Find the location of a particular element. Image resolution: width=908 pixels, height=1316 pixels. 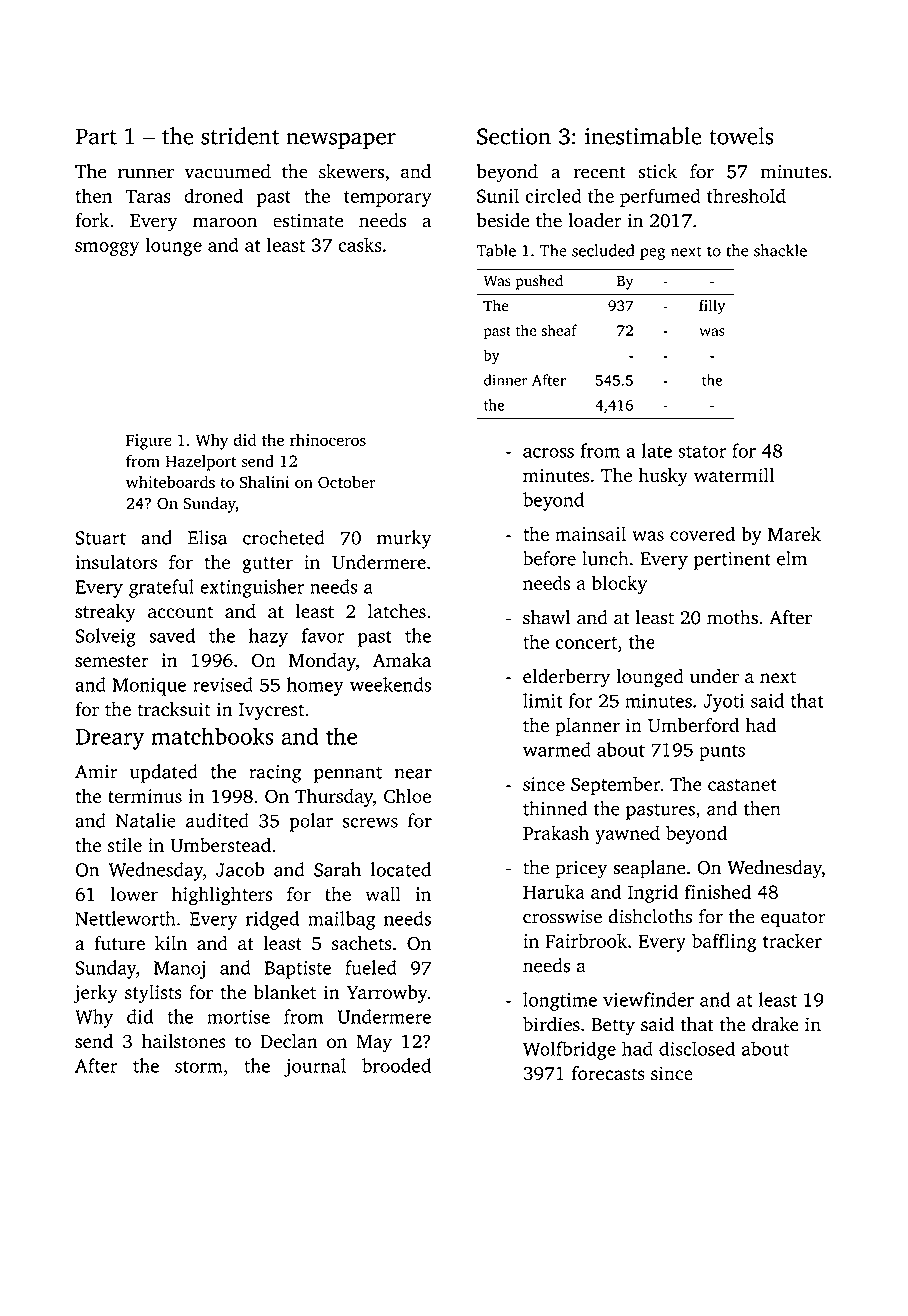

brooded is located at coordinates (396, 1065).
